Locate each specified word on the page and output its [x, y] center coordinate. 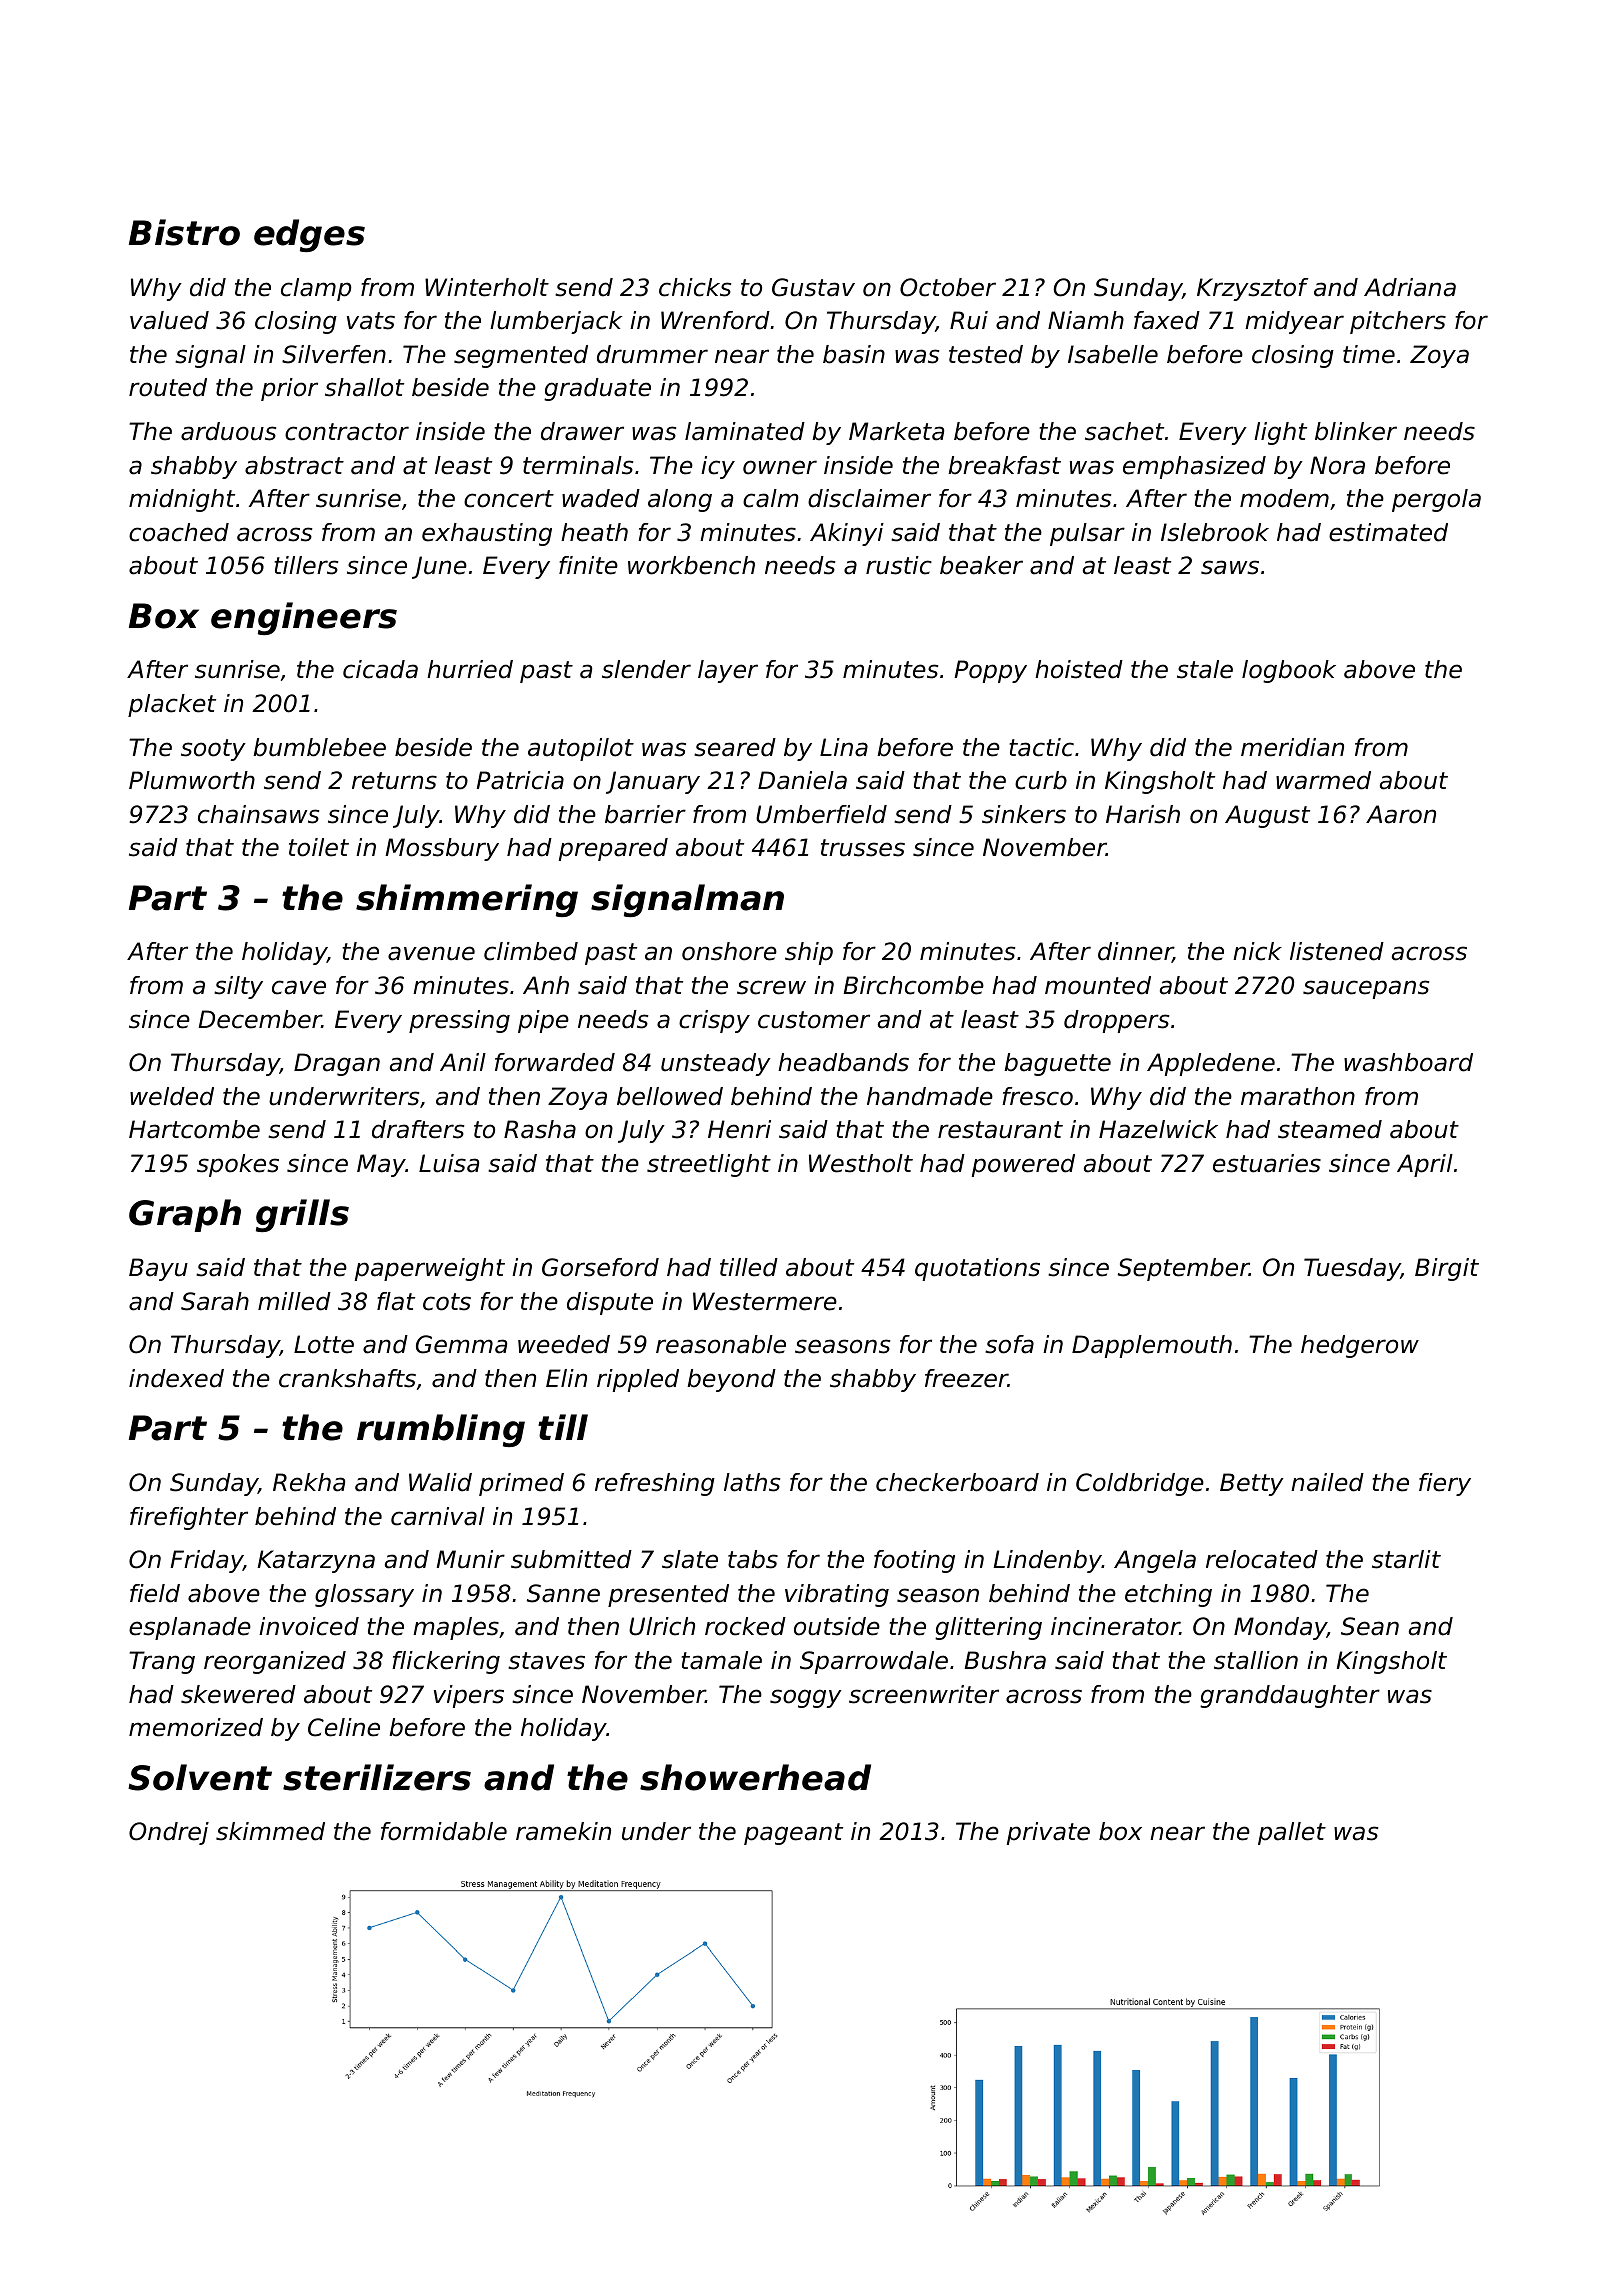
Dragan [337, 1064]
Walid [440, 1482]
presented [668, 1595]
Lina [844, 747]
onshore [729, 951]
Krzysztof [1253, 289]
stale [1205, 669]
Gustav [813, 287]
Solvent [200, 1777]
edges [309, 235]
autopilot [581, 749]
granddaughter [1290, 1696]
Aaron [1401, 814]
